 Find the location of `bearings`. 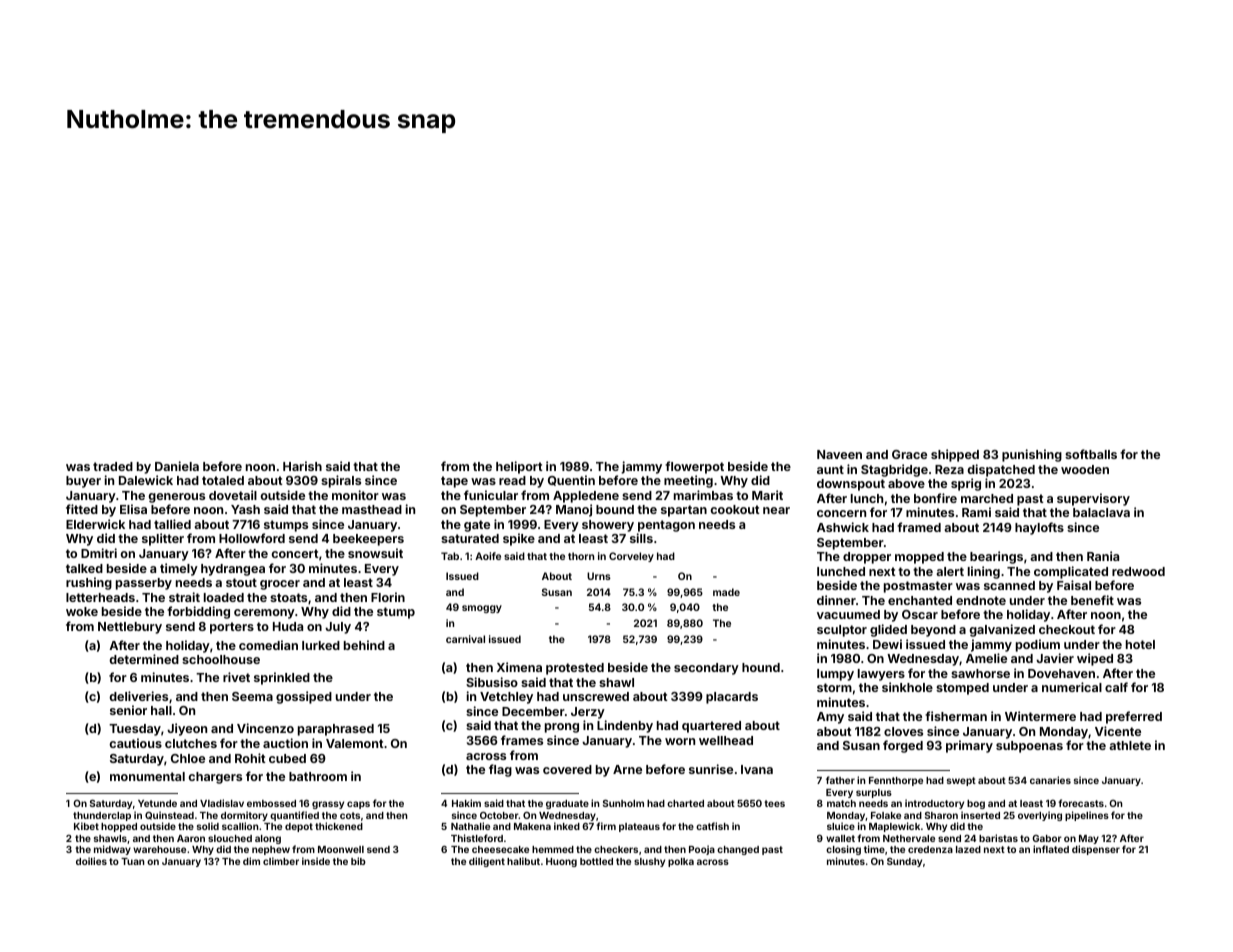

bearings is located at coordinates (996, 557).
